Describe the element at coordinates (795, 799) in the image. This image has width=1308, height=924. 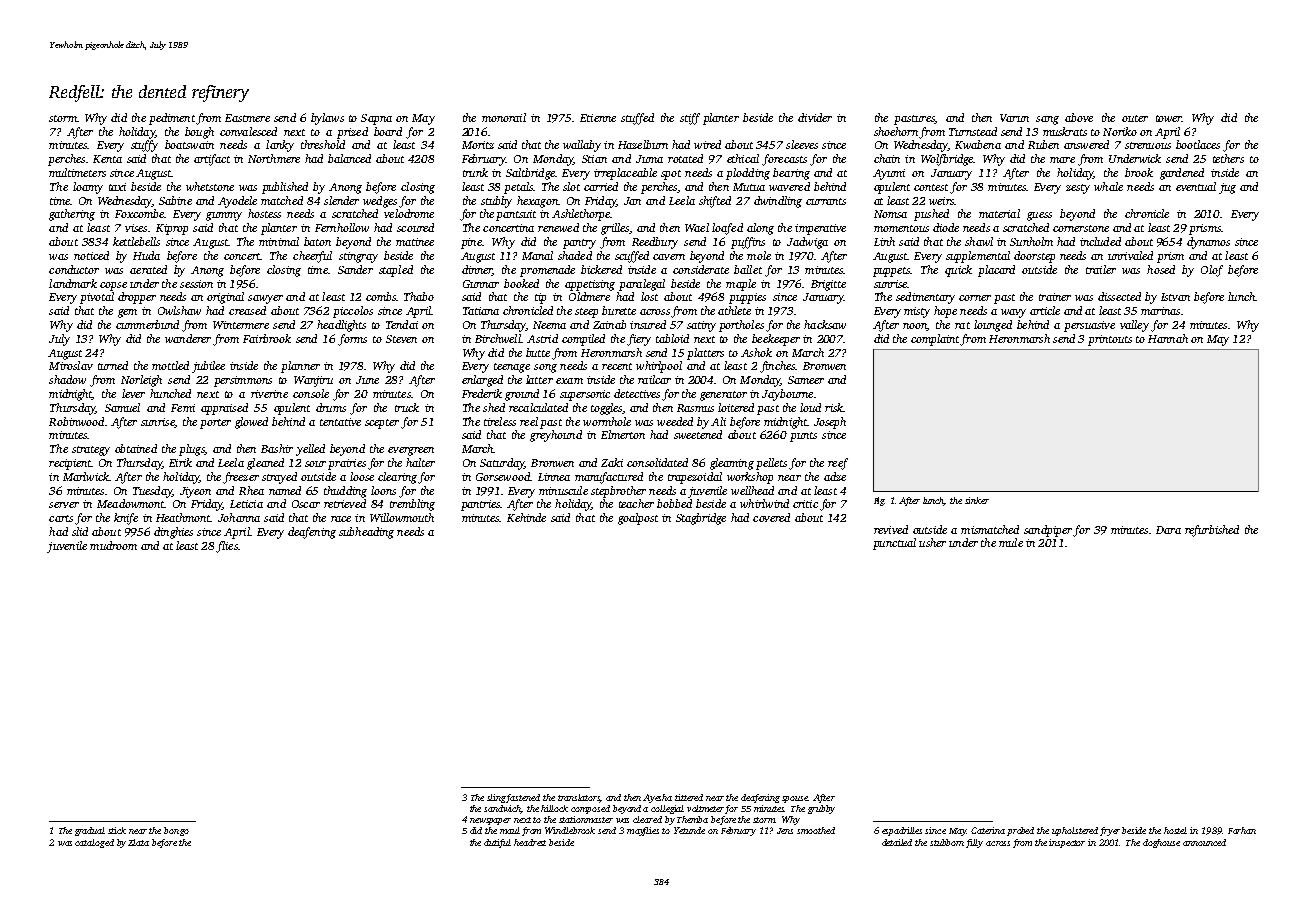
I see `spouse` at that location.
